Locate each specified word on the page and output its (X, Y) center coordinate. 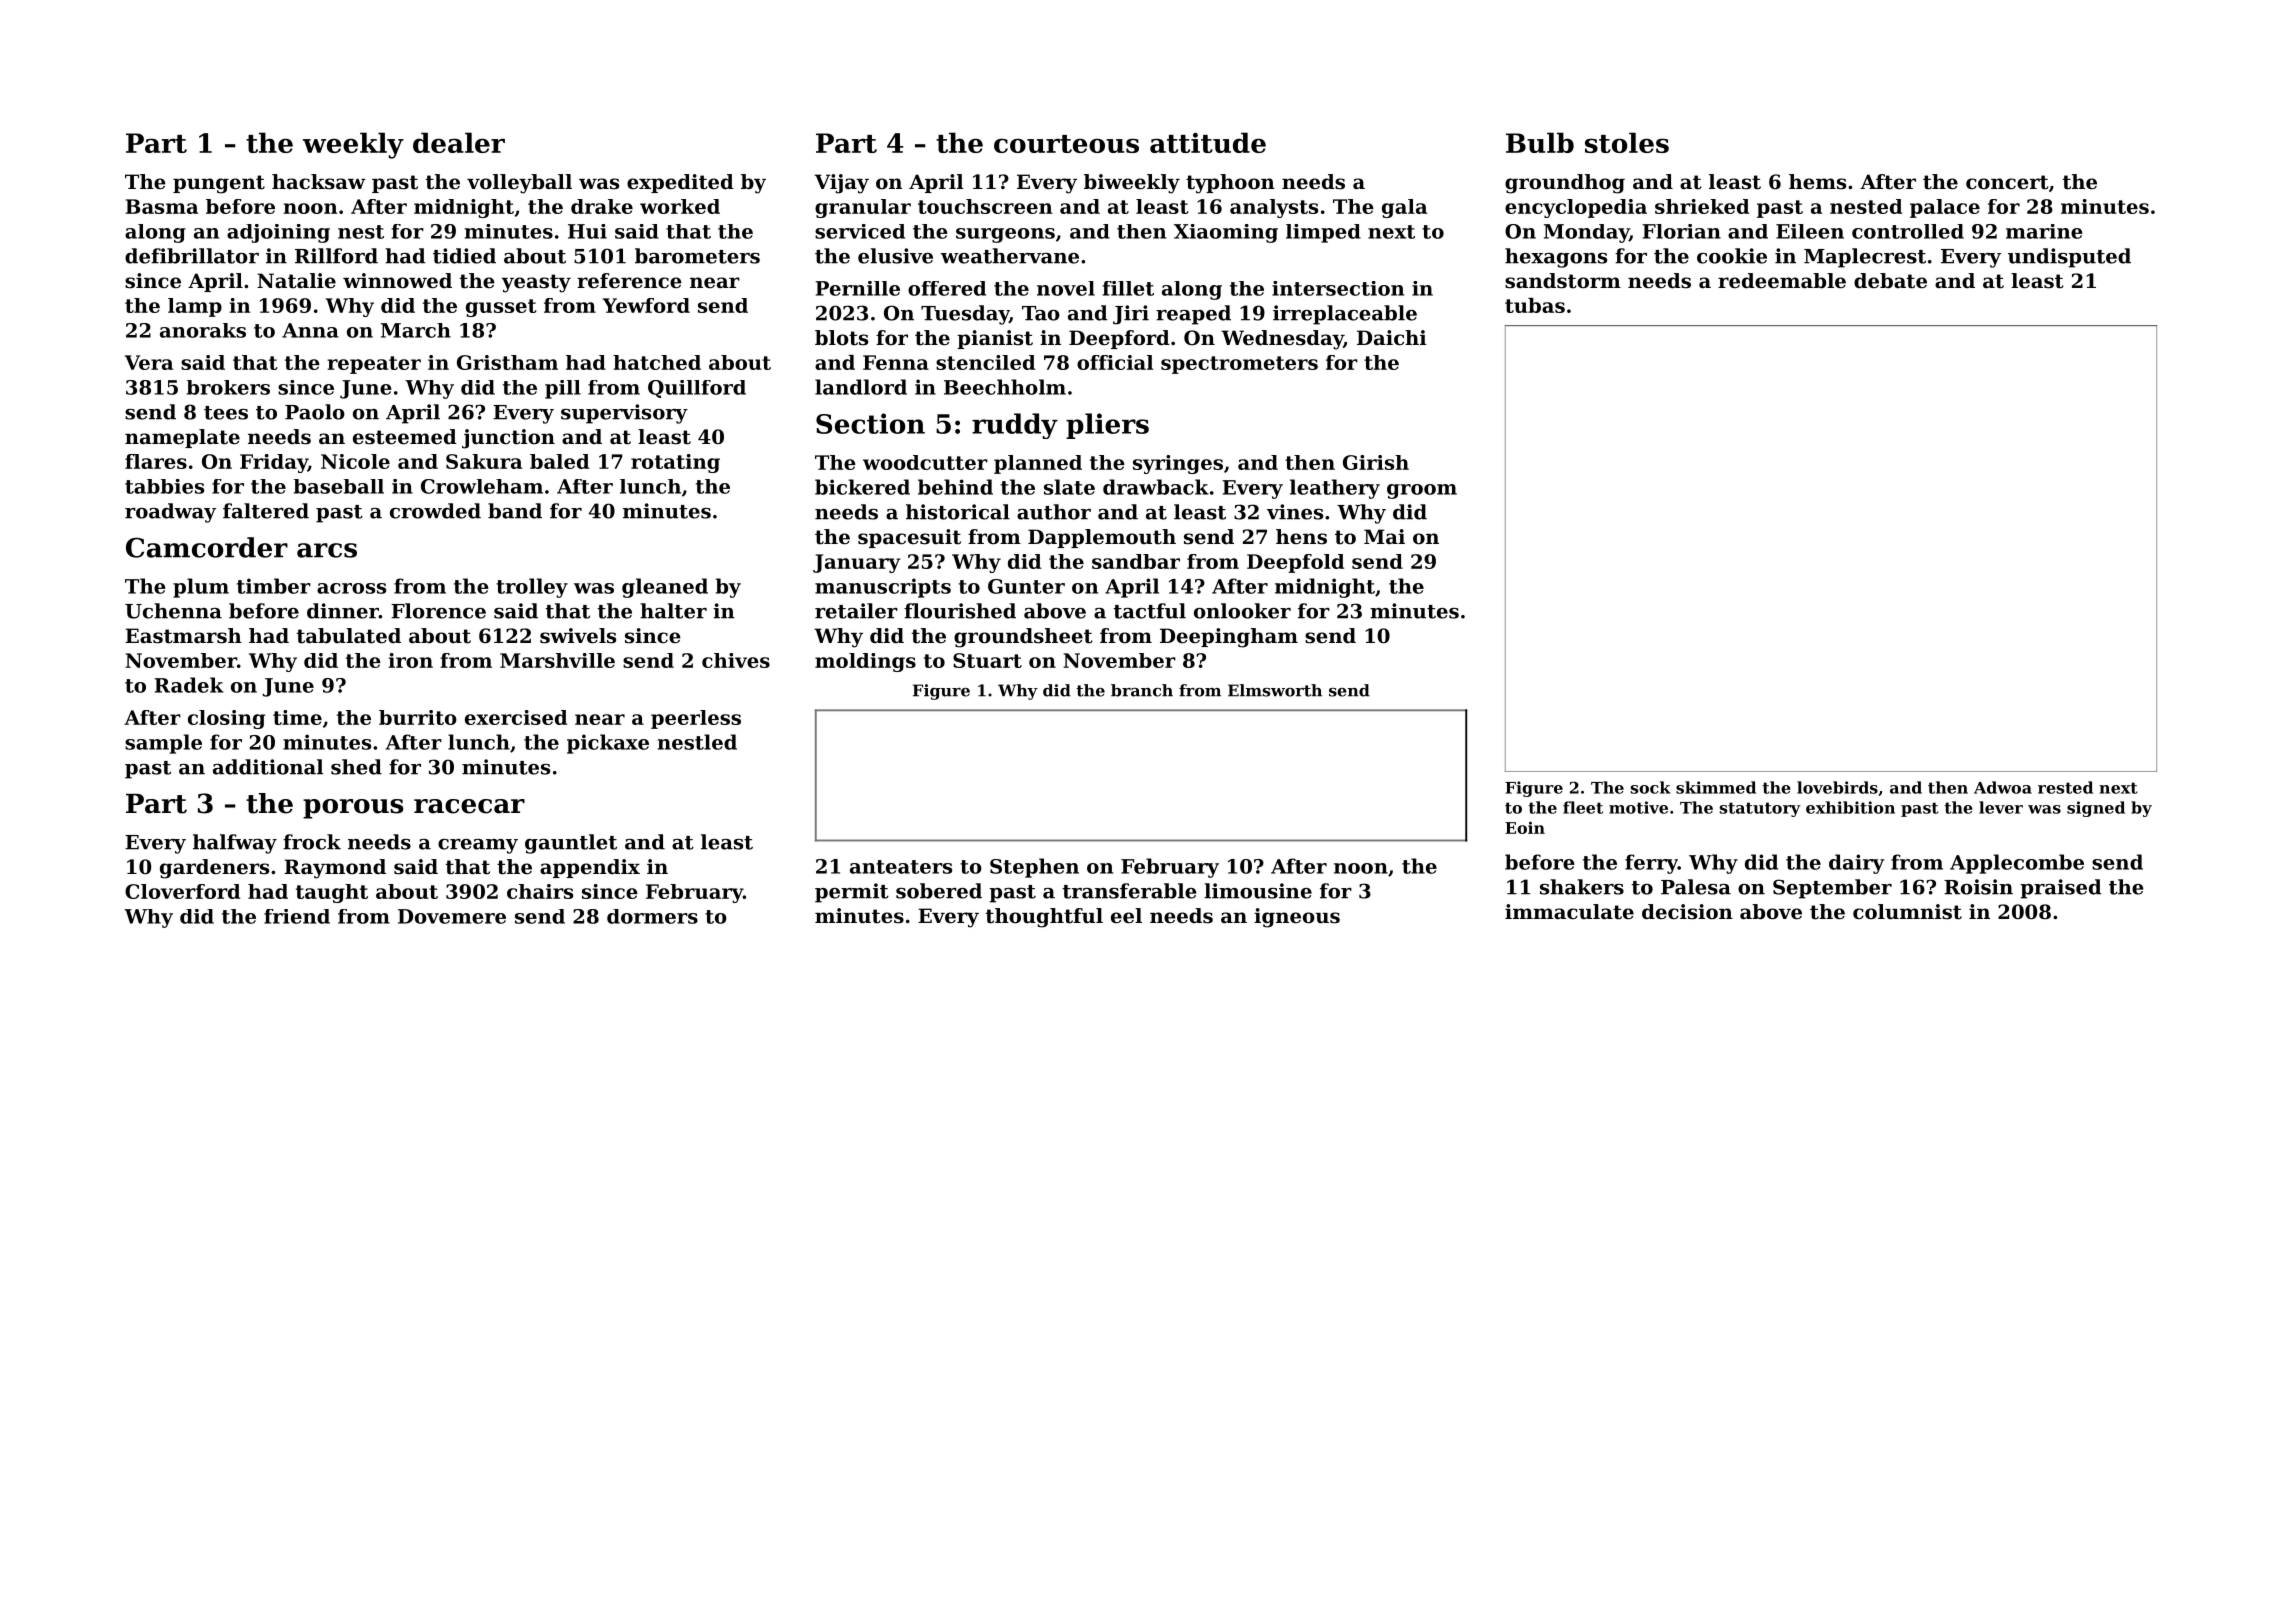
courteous (1066, 144)
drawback (1156, 487)
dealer (459, 142)
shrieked (1702, 206)
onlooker (1242, 611)
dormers (652, 916)
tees (226, 413)
